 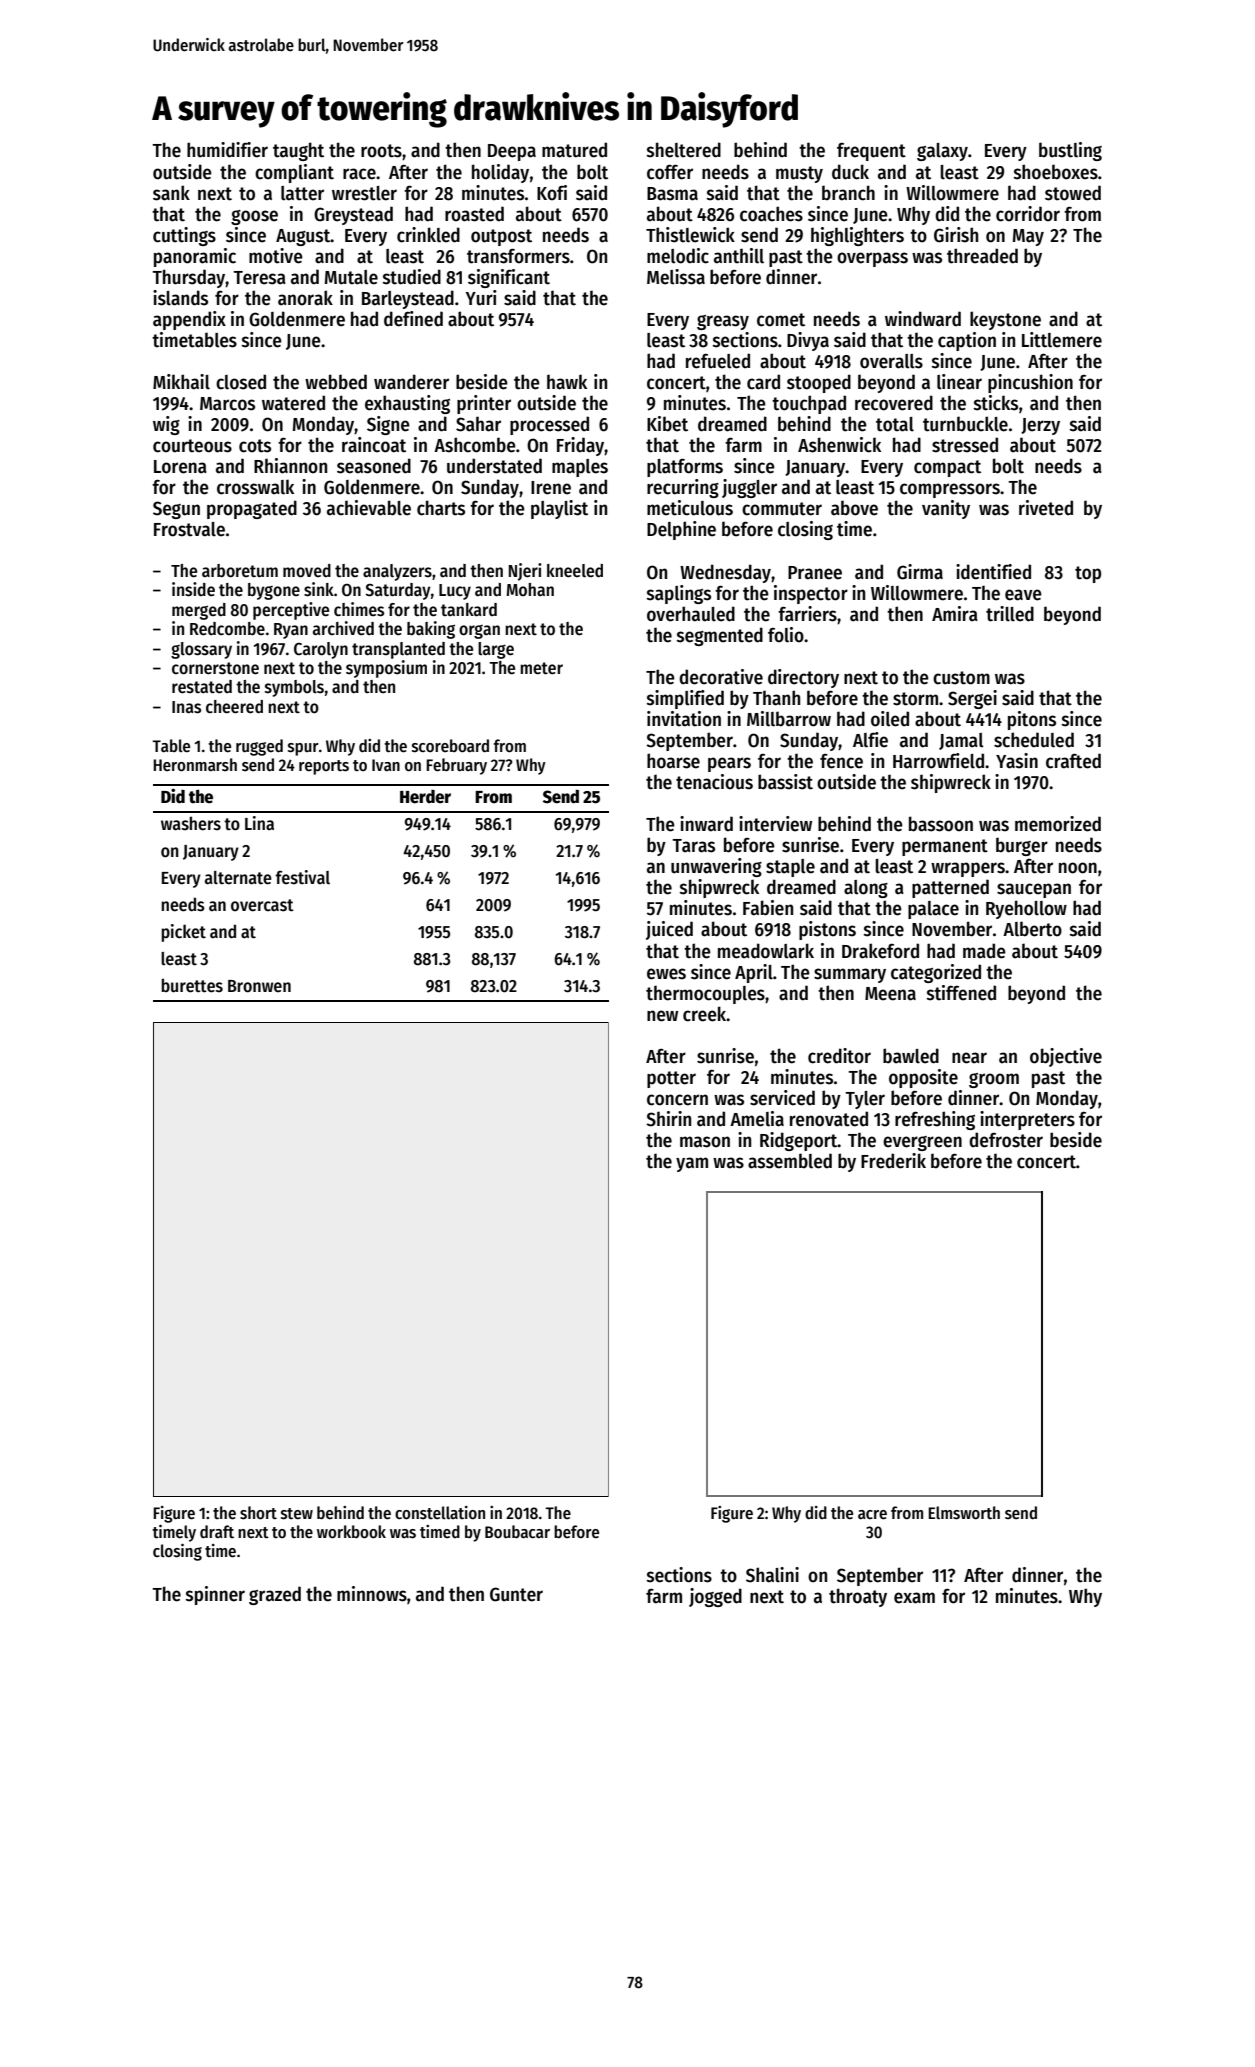 I want to click on Deepa, so click(x=512, y=152).
